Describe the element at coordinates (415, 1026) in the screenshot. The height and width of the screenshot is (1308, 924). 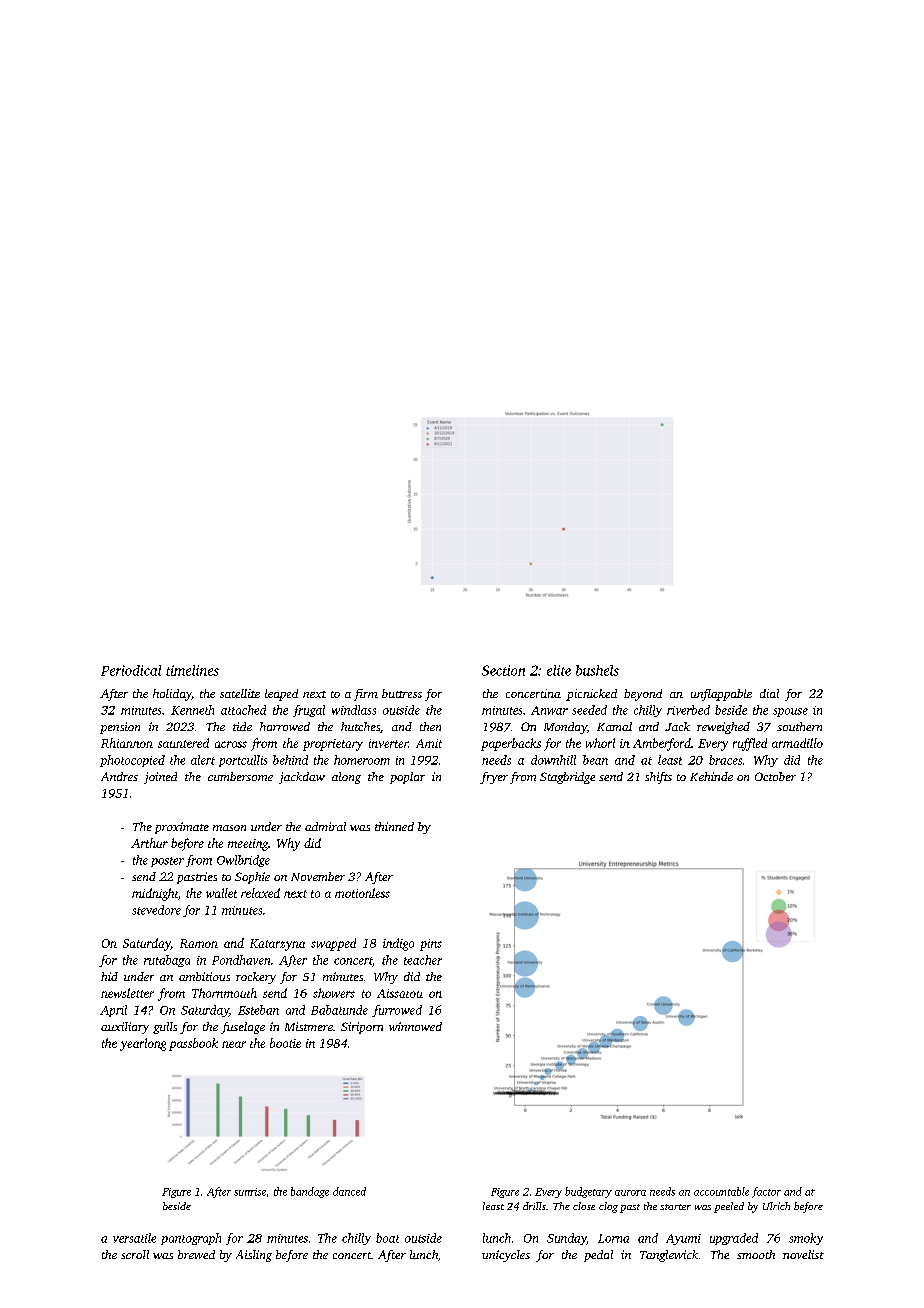
I see `winnowed` at that location.
